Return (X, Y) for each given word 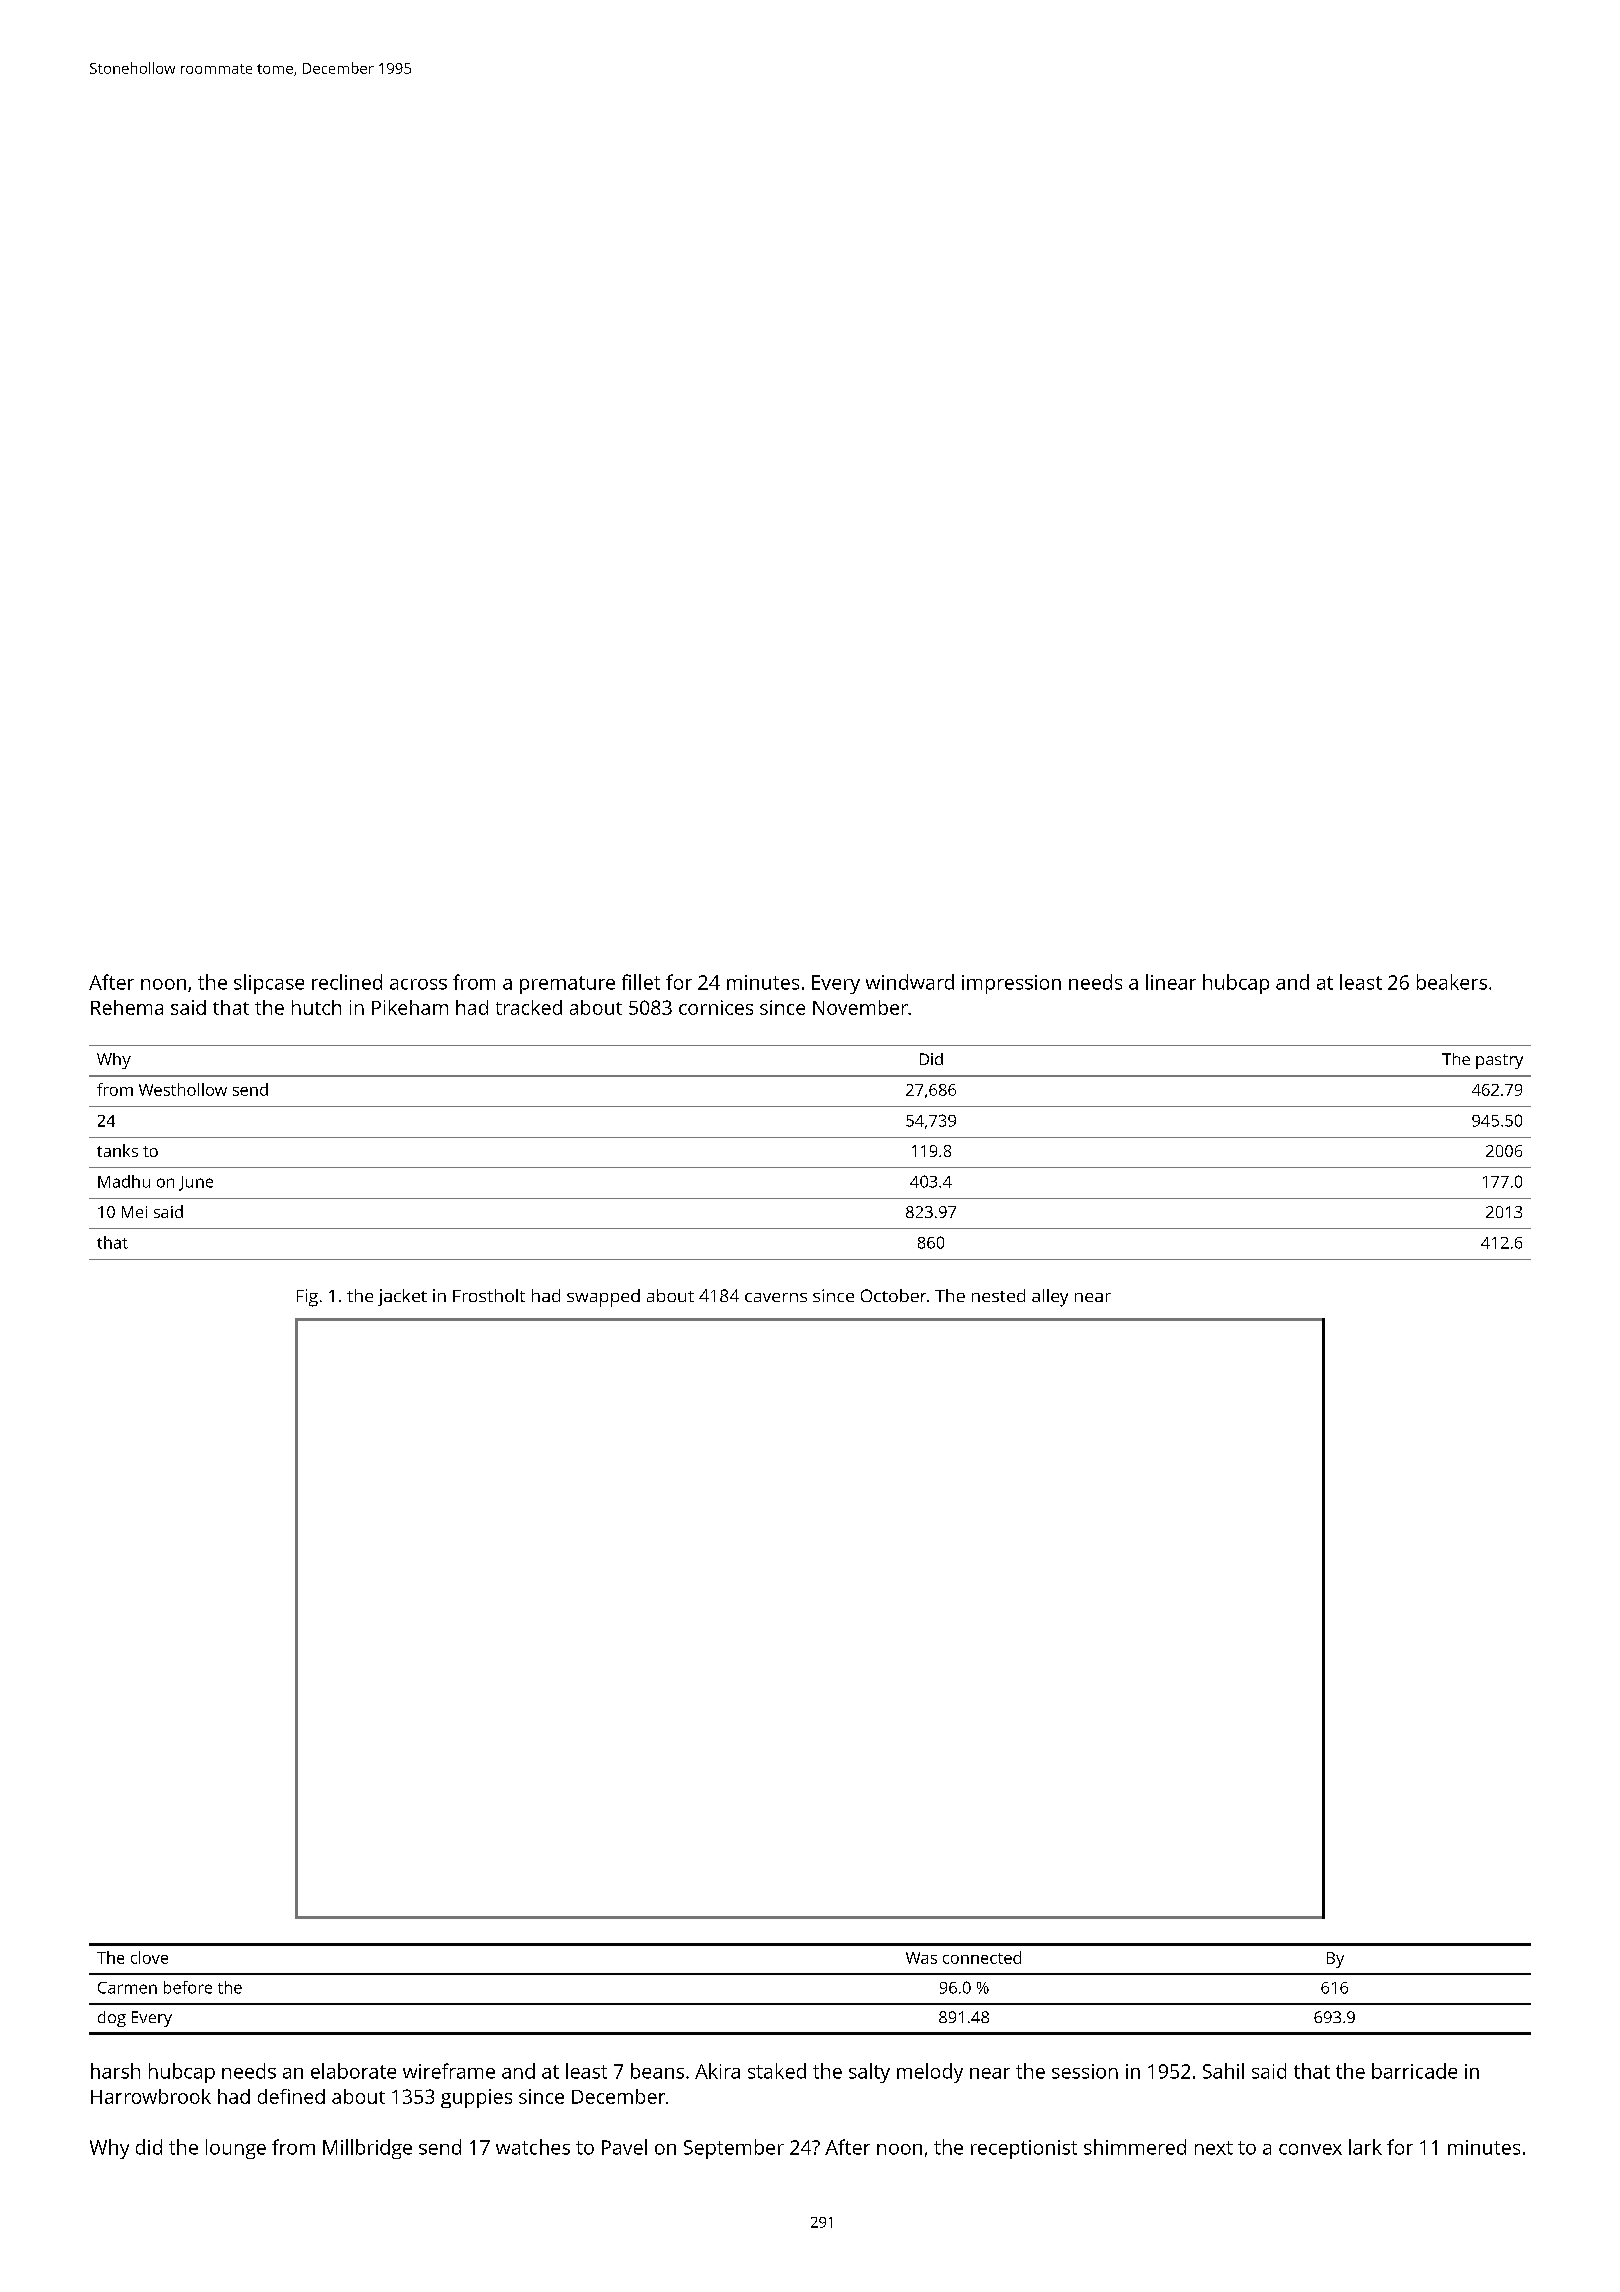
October (893, 1295)
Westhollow (183, 1089)
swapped (603, 1298)
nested (998, 1295)
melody (930, 2073)
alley (1050, 1298)
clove (149, 1957)
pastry (1499, 1061)
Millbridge (367, 2149)
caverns (776, 1297)
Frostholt (489, 1295)
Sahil (1223, 2071)
